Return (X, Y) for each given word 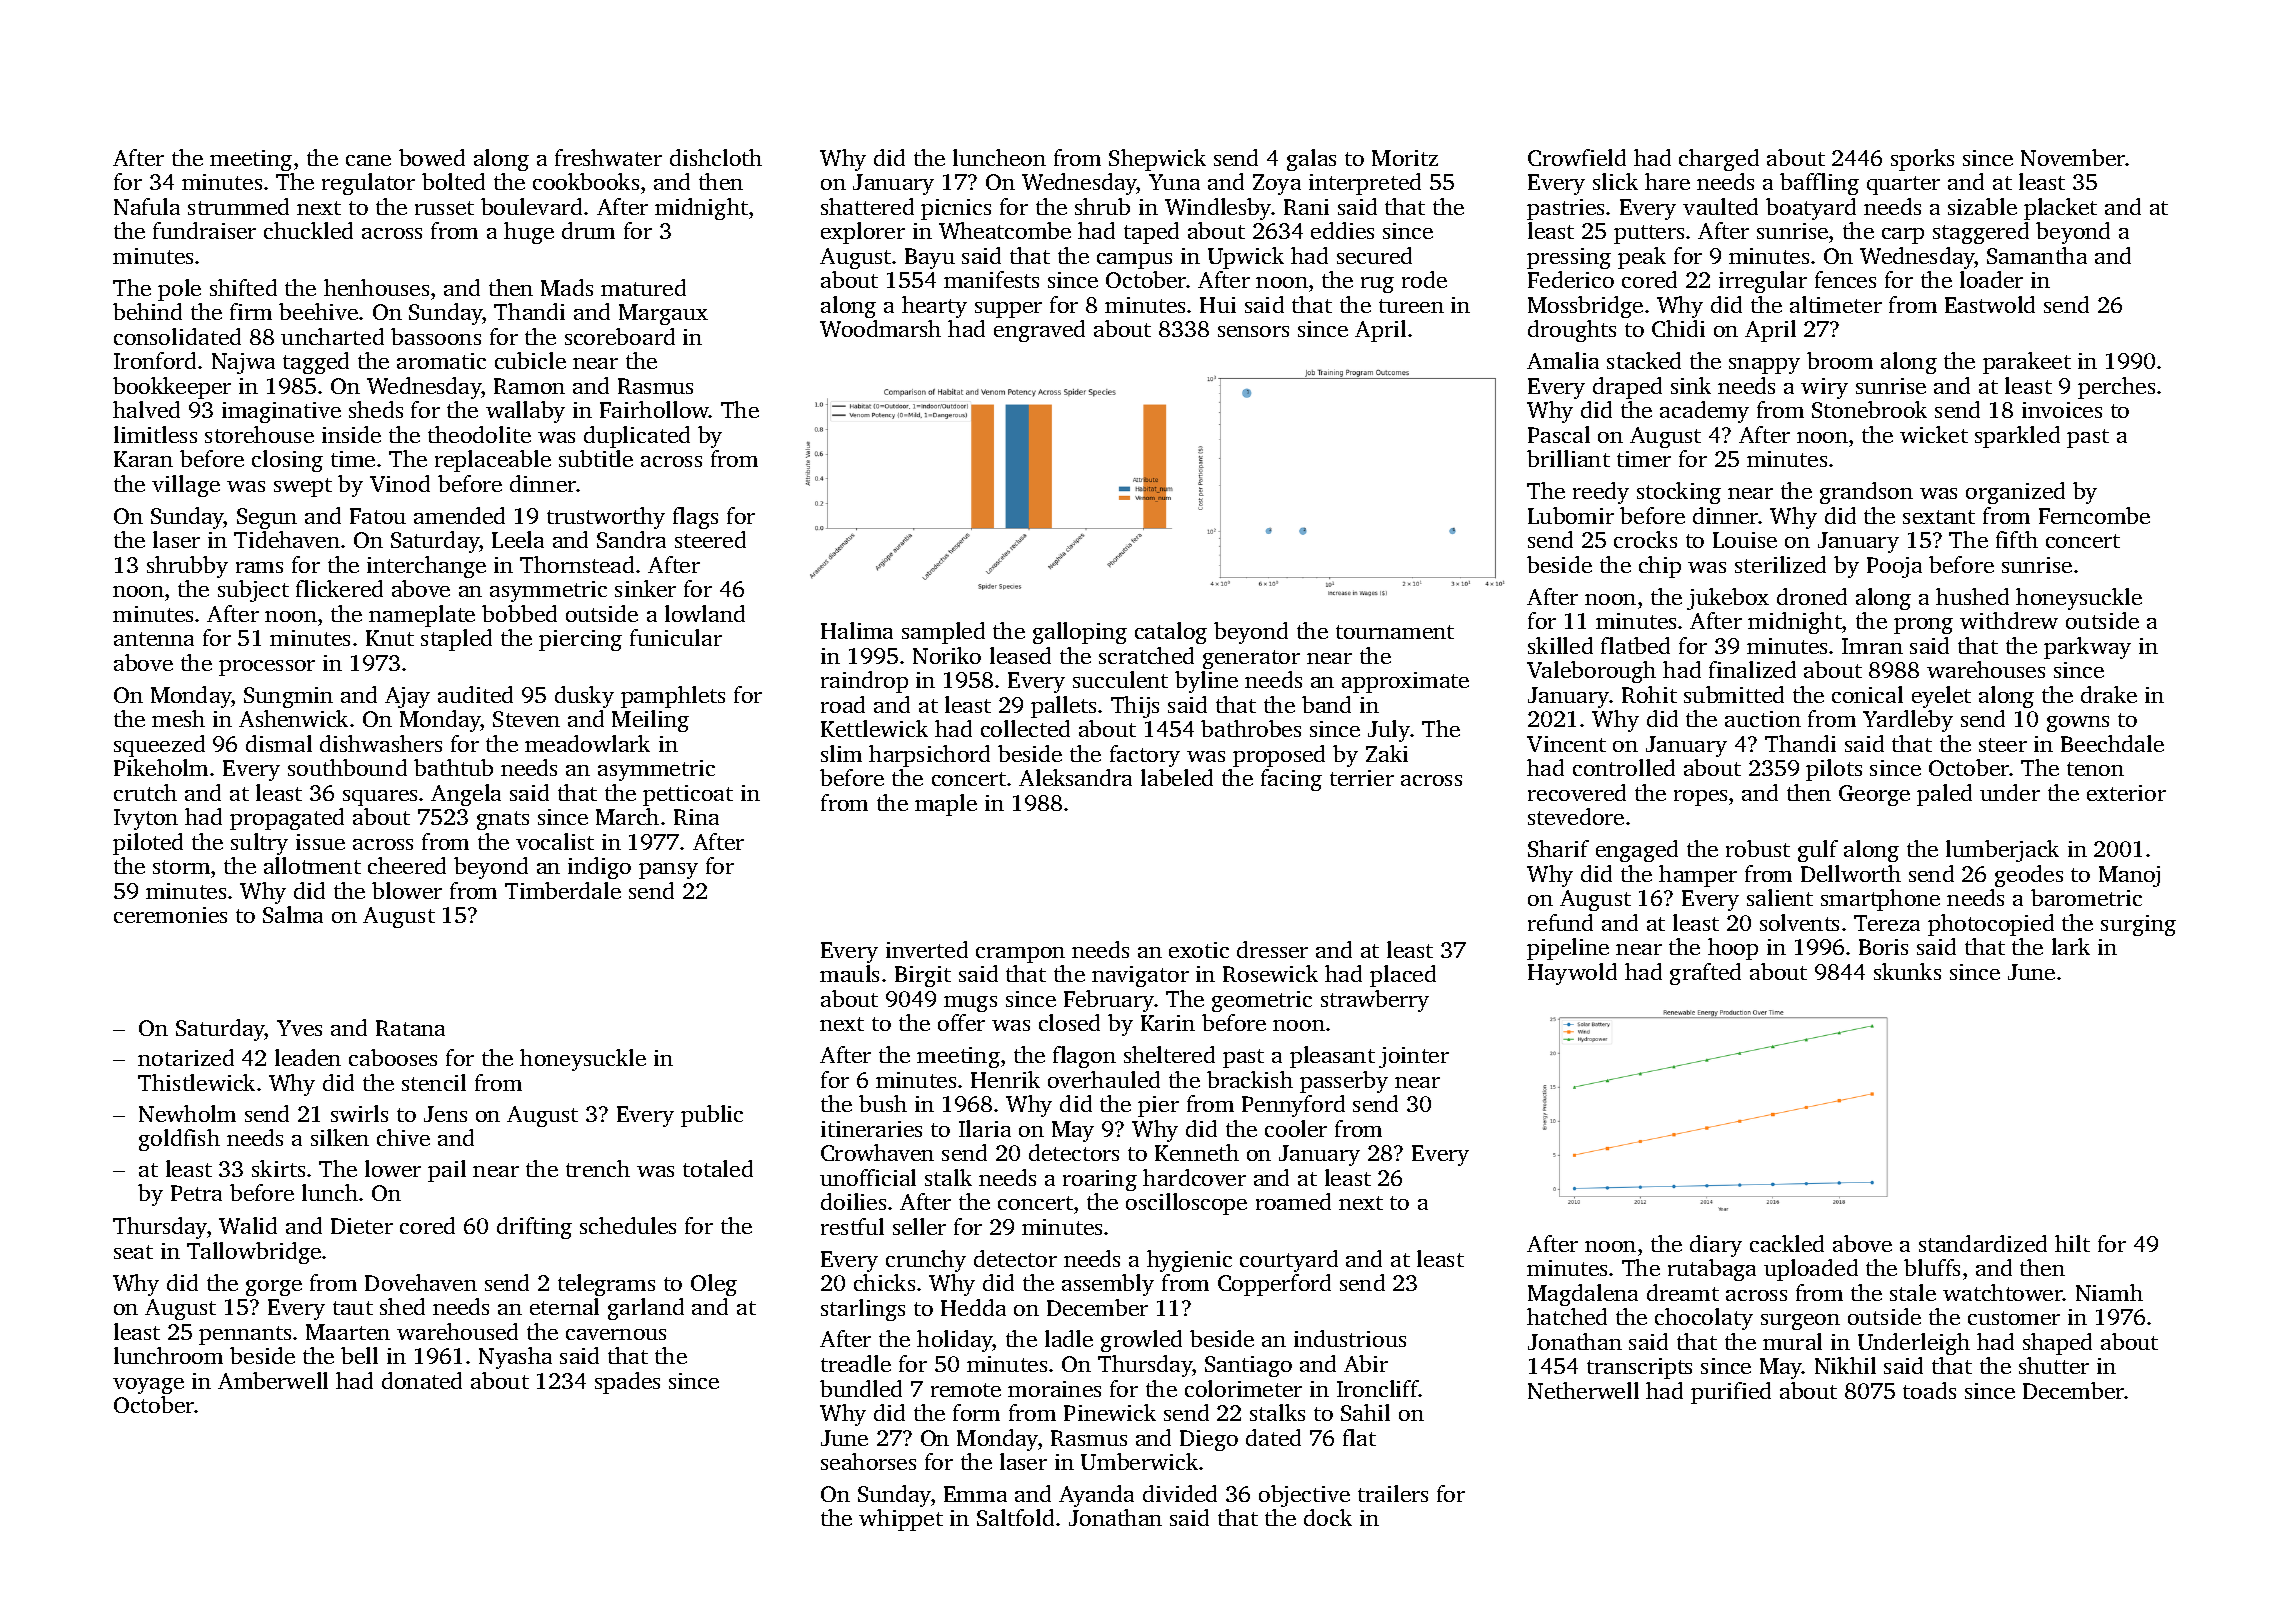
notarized (186, 1057)
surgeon (1800, 1322)
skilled (1560, 645)
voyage (148, 1386)
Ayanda (1096, 1496)
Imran (1872, 646)
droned (1812, 596)
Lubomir (1571, 515)
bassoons (436, 336)
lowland (705, 613)
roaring (1100, 1180)
